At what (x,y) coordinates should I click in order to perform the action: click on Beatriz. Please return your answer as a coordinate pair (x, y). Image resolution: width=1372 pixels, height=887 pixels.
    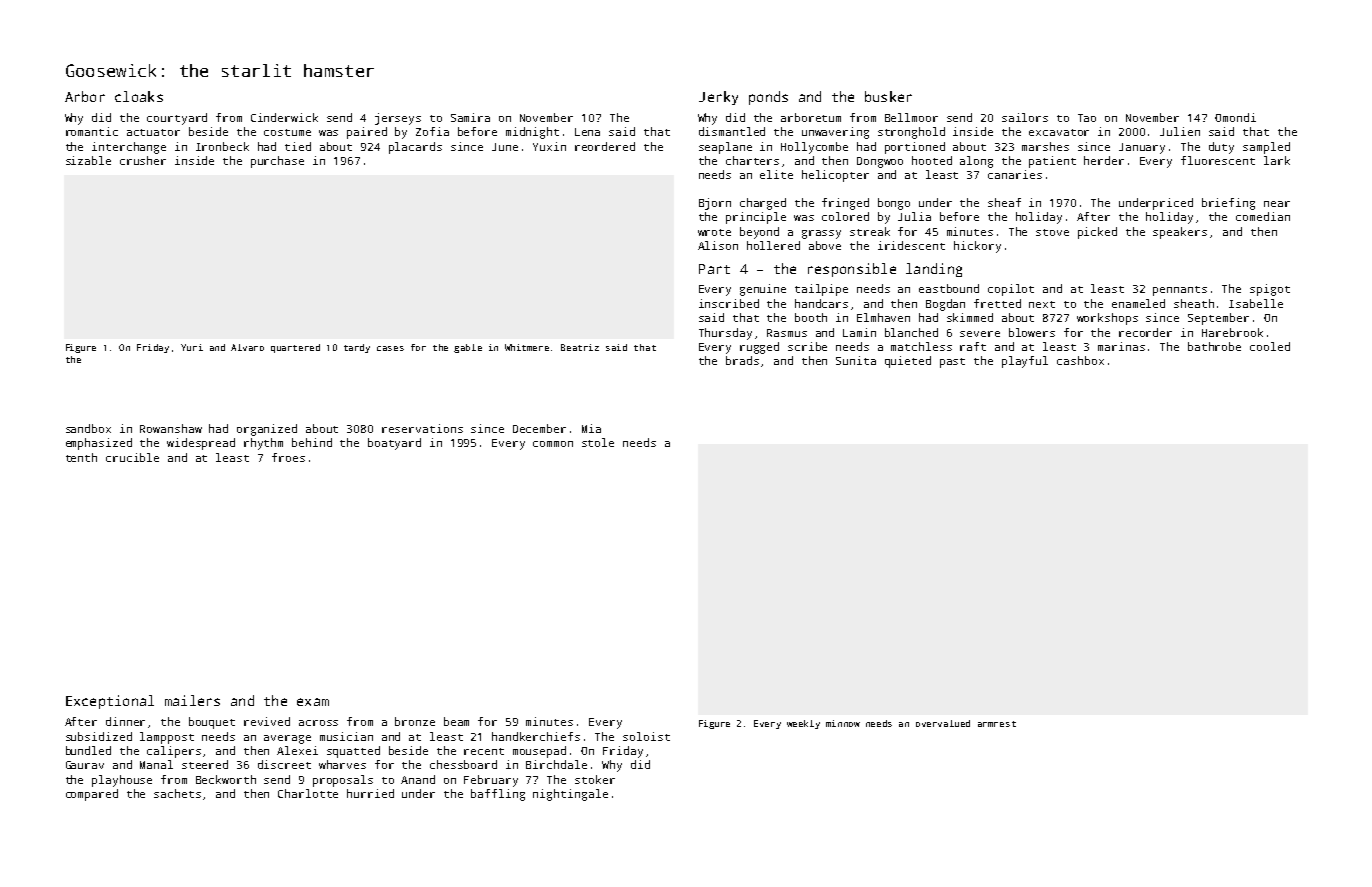
    Looking at the image, I should click on (580, 347).
